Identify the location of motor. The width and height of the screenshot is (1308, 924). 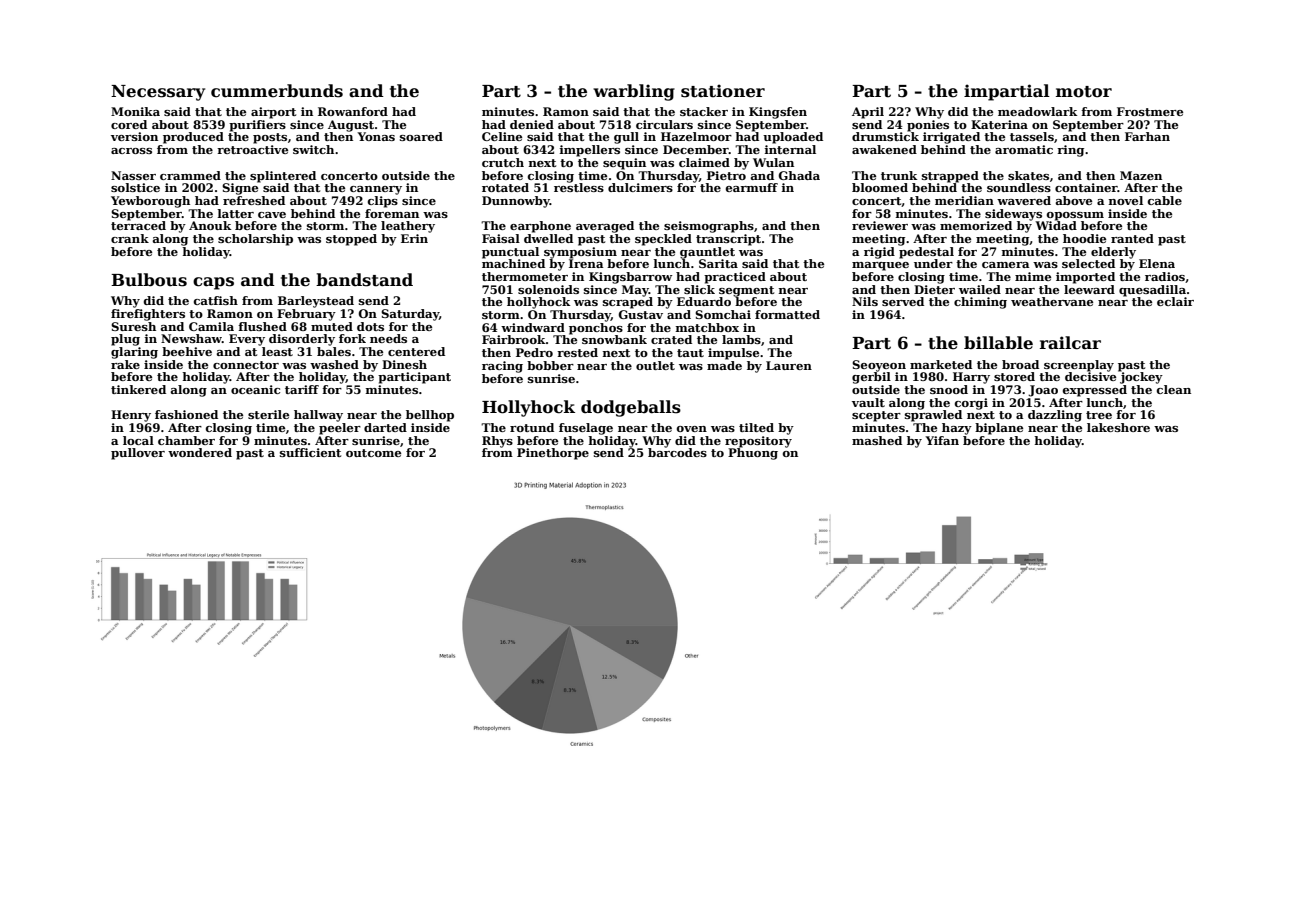
(1084, 92).
